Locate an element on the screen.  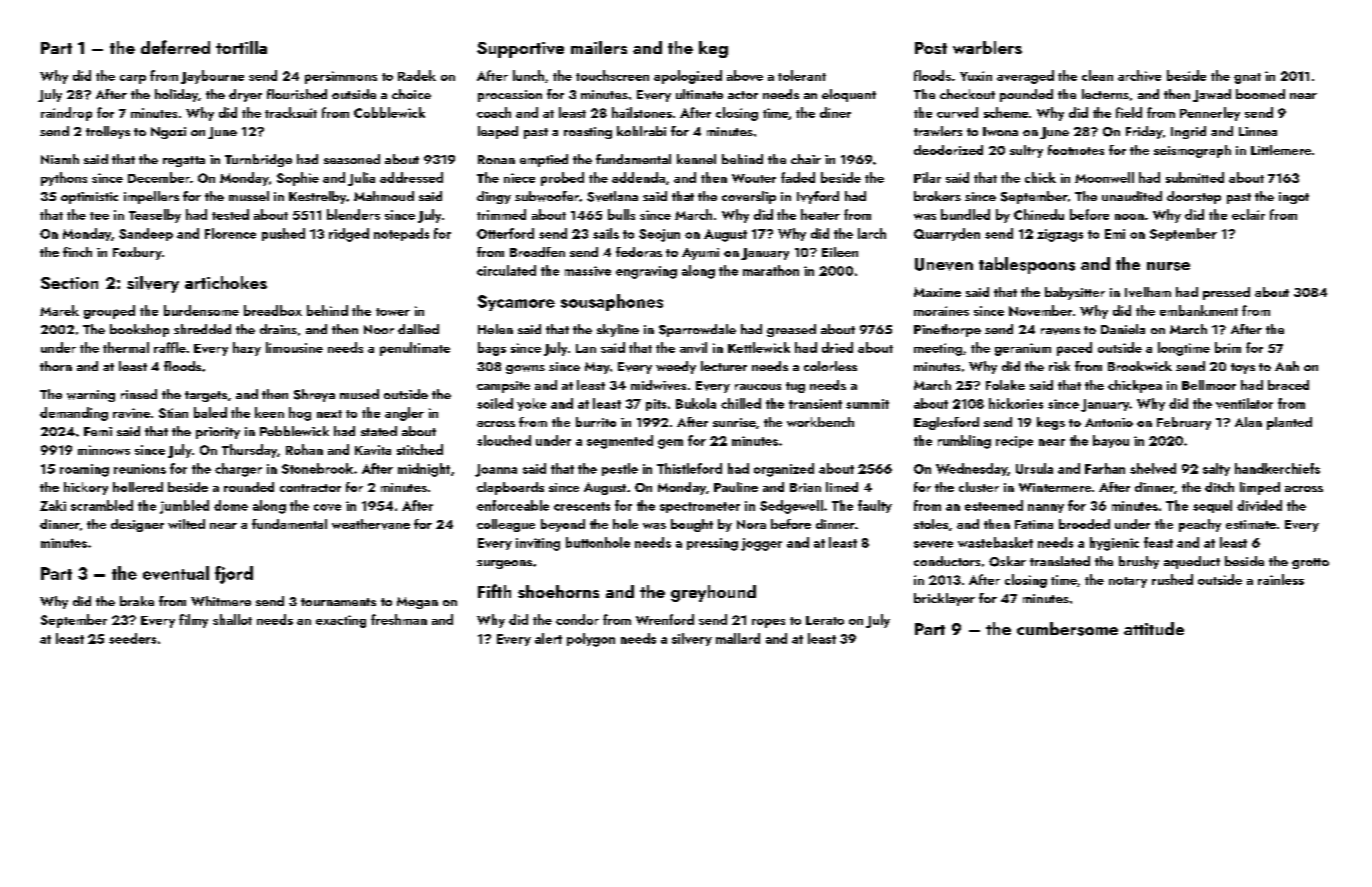
seeders is located at coordinates (132, 638).
